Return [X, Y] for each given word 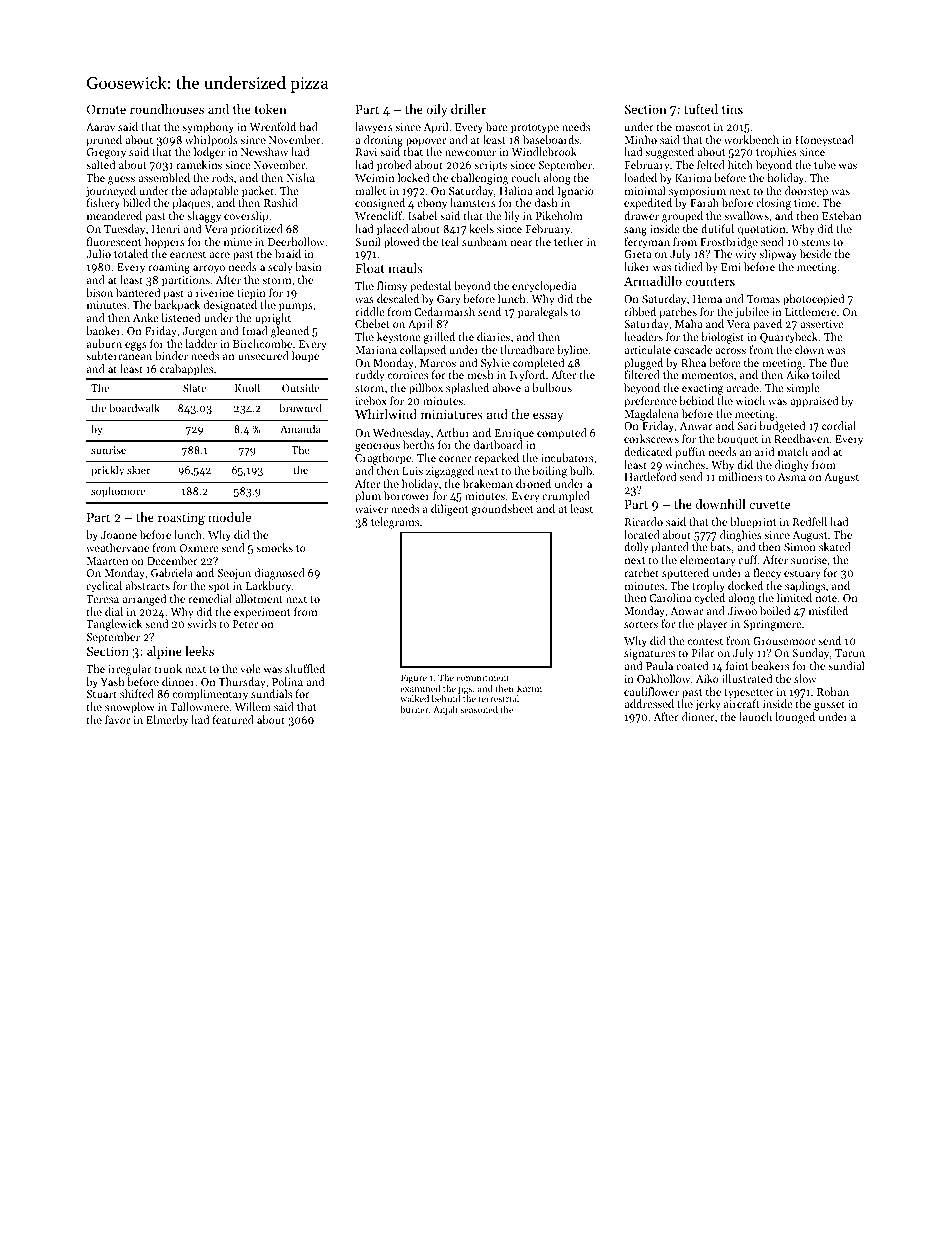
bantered [138, 292]
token [271, 109]
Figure [414, 678]
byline [572, 351]
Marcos [438, 363]
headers [643, 336]
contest [705, 641]
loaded [640, 177]
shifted [137, 693]
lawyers [374, 128]
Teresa [102, 599]
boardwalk [135, 407]
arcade [742, 387]
